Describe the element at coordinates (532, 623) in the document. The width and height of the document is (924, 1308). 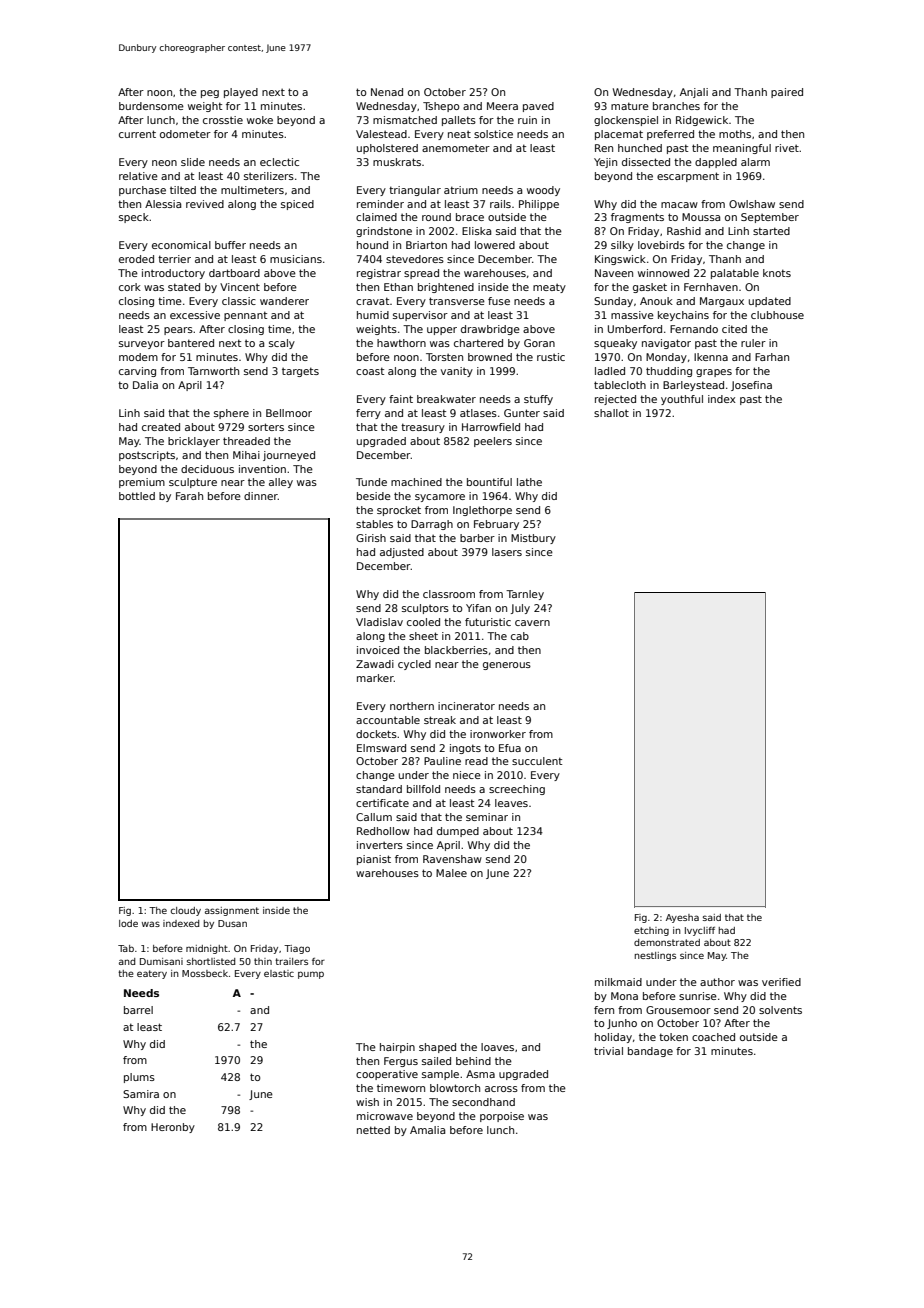
I see `cavern` at that location.
